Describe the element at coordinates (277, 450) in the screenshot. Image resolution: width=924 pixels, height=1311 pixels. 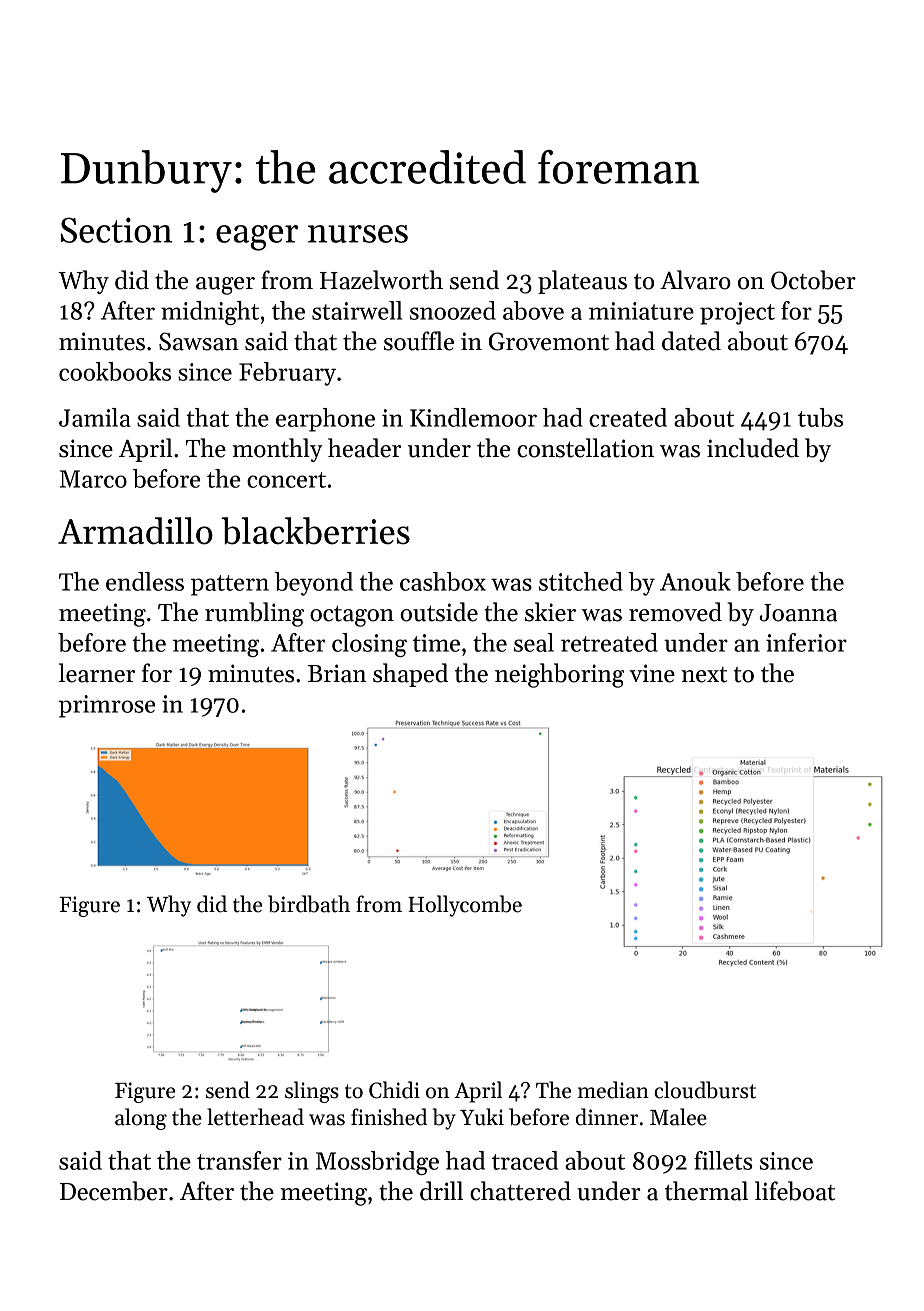
I see `monthly` at that location.
